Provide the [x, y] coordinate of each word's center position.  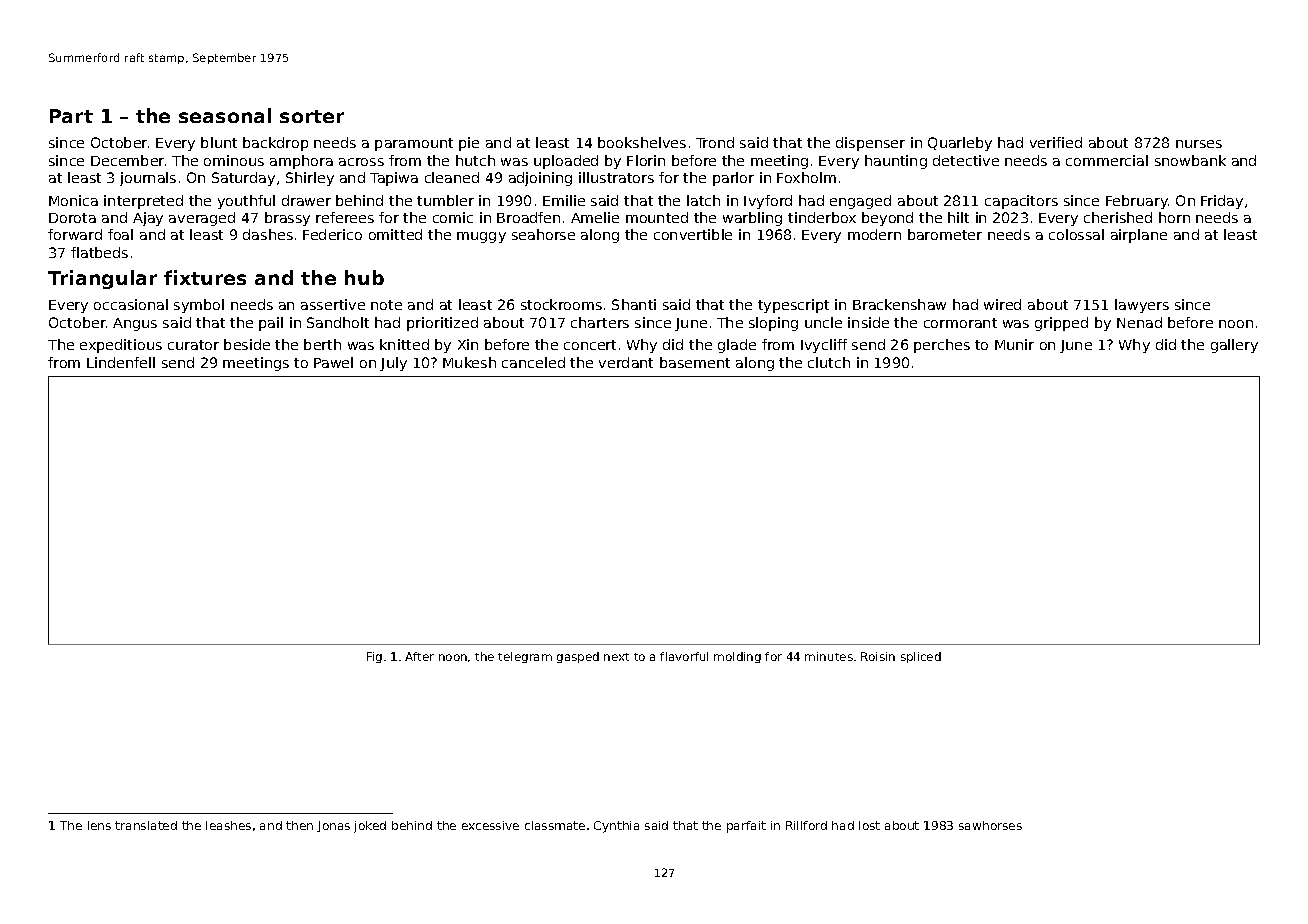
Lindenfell [121, 362]
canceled [533, 362]
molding [737, 657]
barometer [945, 234]
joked [370, 827]
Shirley [310, 179]
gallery [1234, 346]
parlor [733, 179]
